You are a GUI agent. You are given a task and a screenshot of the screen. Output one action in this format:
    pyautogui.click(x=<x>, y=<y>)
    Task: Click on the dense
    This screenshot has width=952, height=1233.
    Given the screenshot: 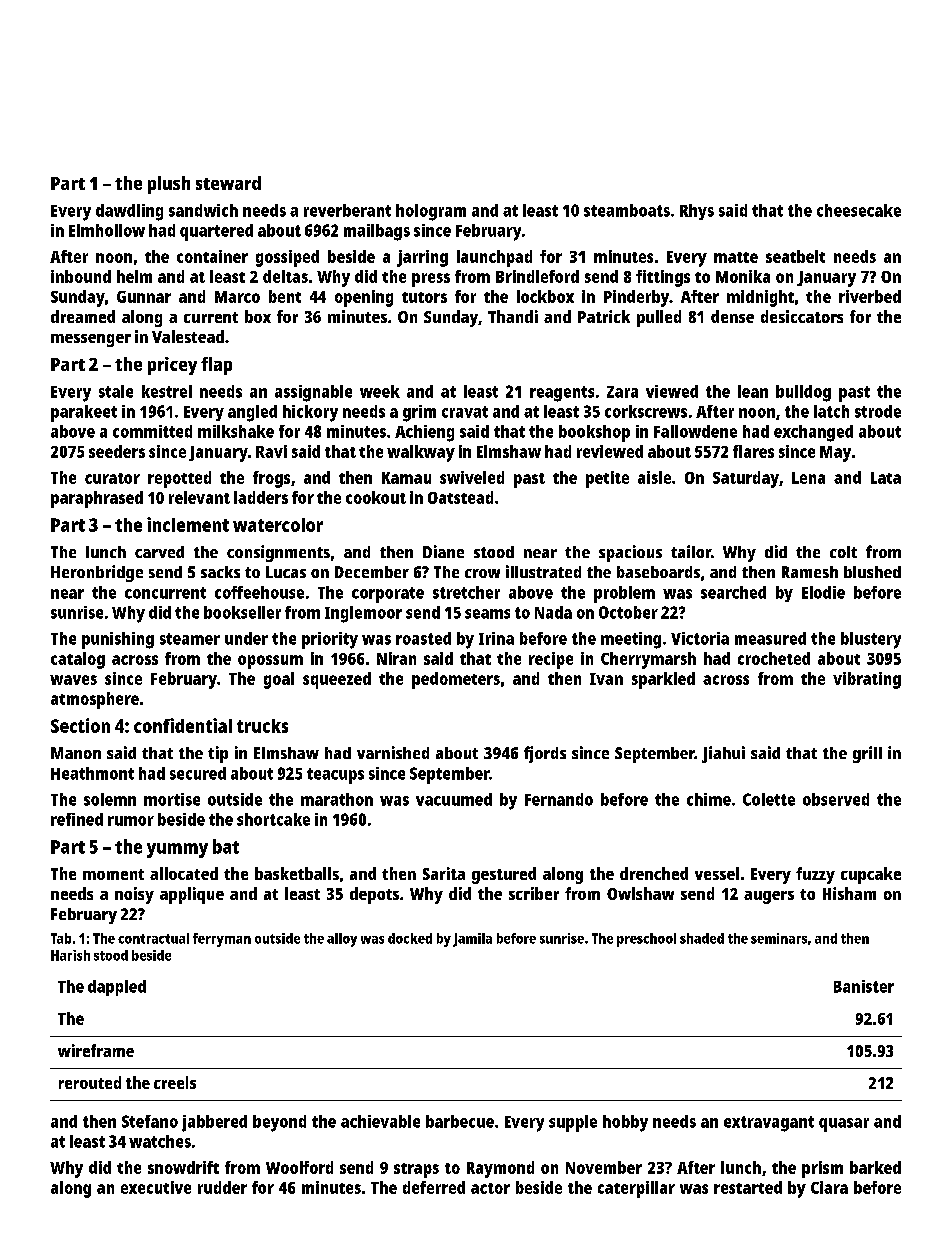 What is the action you would take?
    pyautogui.click(x=732, y=316)
